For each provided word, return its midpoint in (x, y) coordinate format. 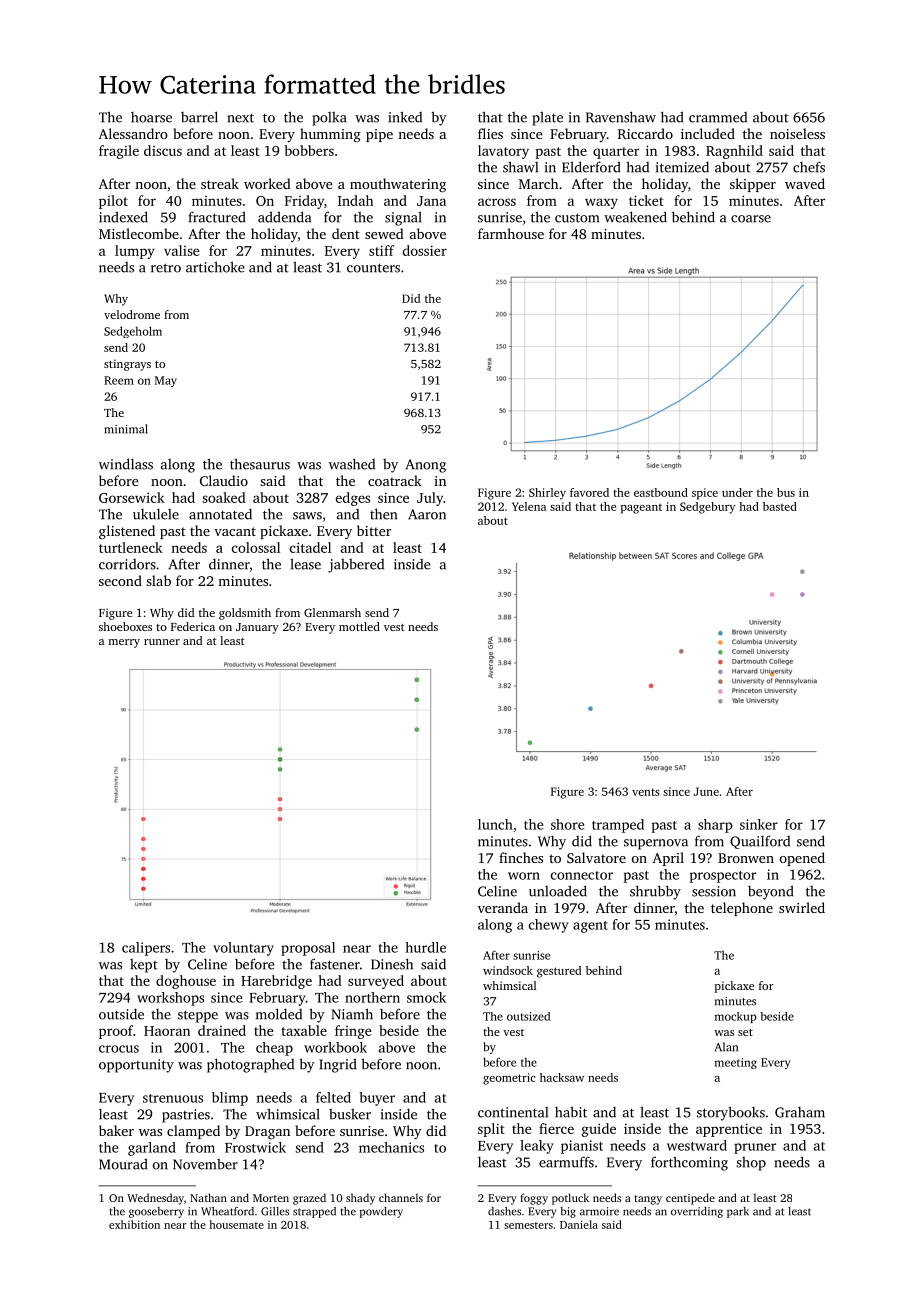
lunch (495, 824)
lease (305, 564)
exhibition (134, 1224)
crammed (718, 117)
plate (547, 118)
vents (646, 792)
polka (329, 119)
